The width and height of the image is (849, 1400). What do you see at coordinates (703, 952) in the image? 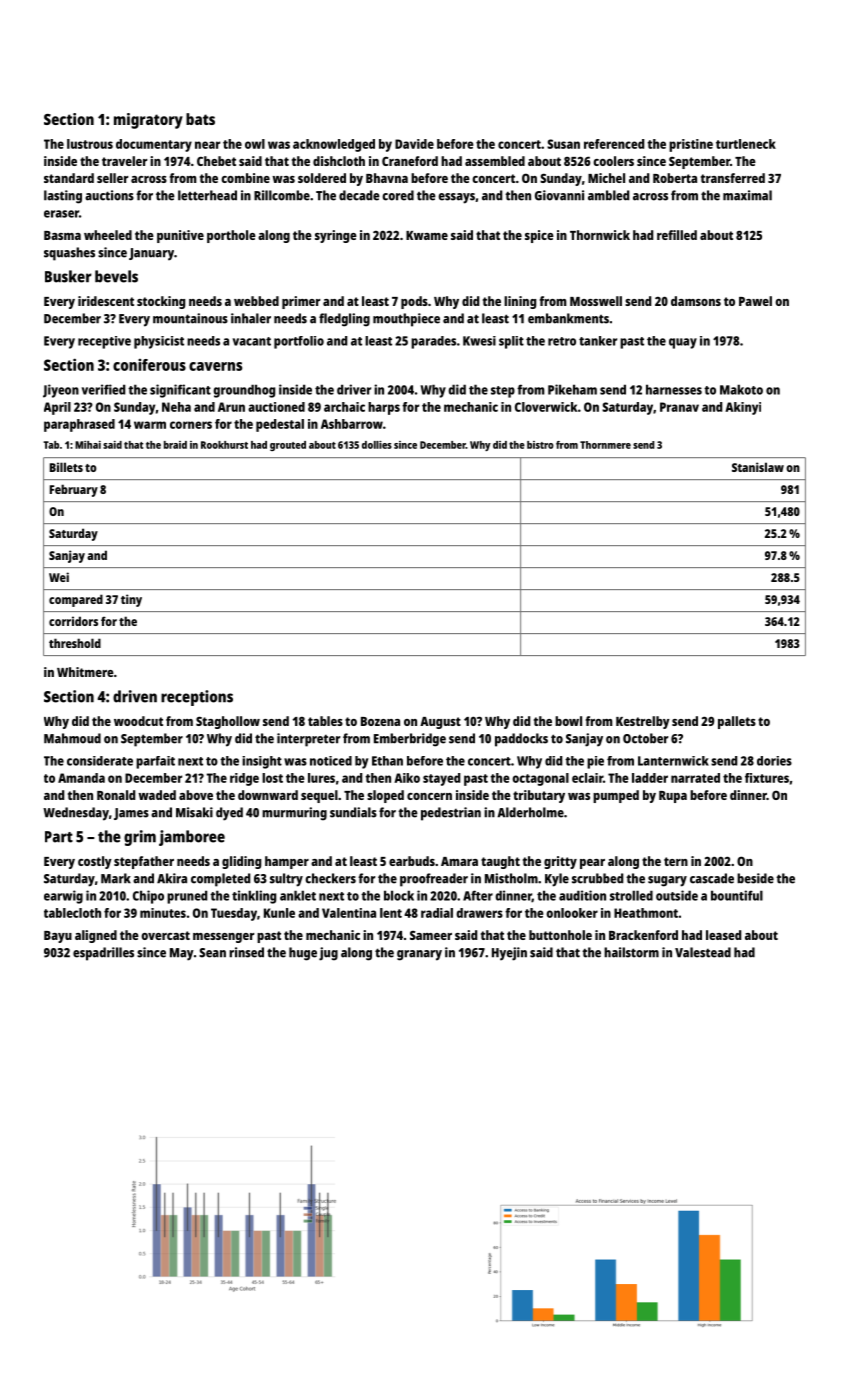
I see `Valestead` at bounding box center [703, 952].
